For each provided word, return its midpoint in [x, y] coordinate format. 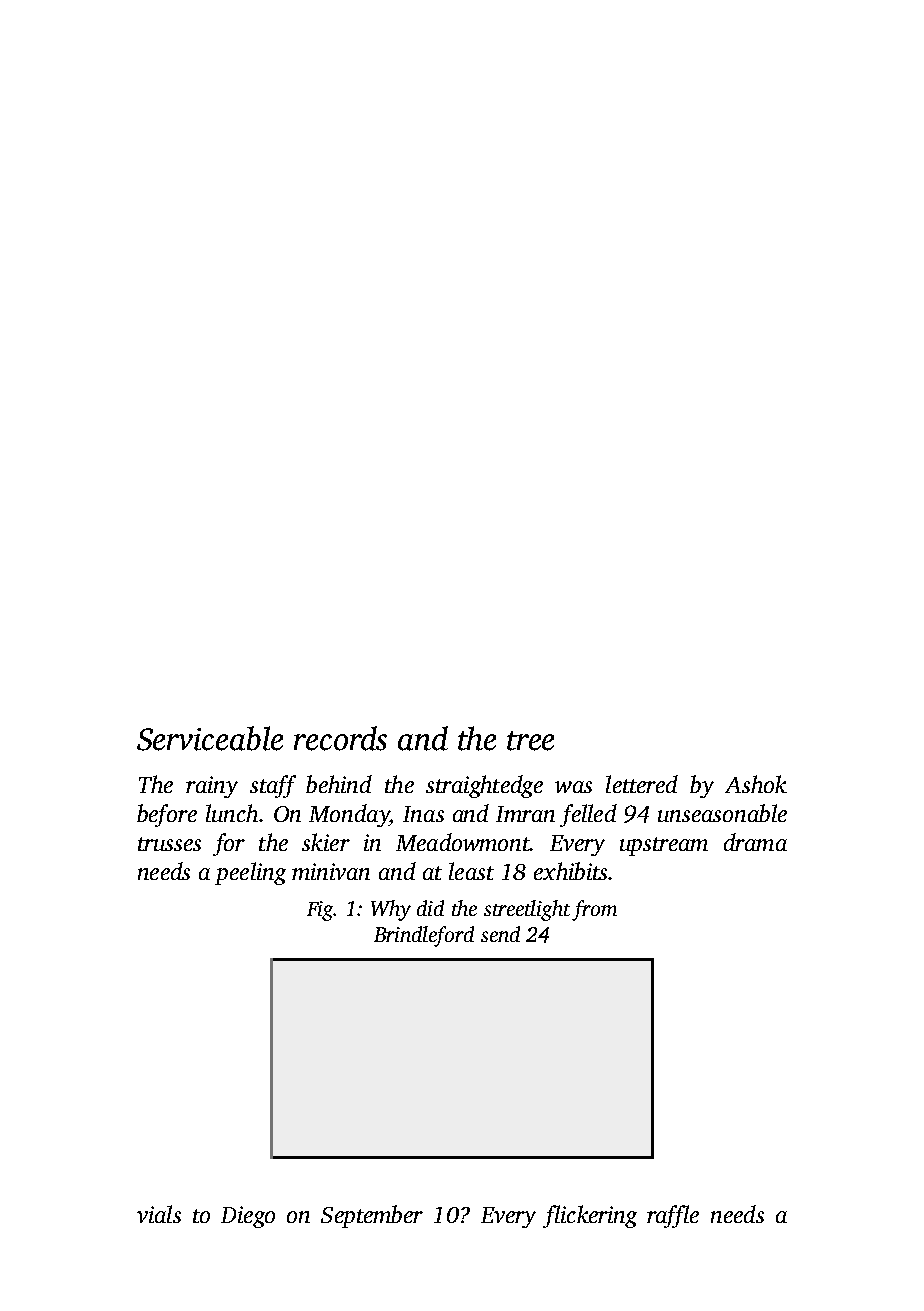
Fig [320, 911]
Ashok [756, 784]
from [594, 910]
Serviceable [210, 738]
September [372, 1216]
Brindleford [424, 936]
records [340, 738]
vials [159, 1214]
